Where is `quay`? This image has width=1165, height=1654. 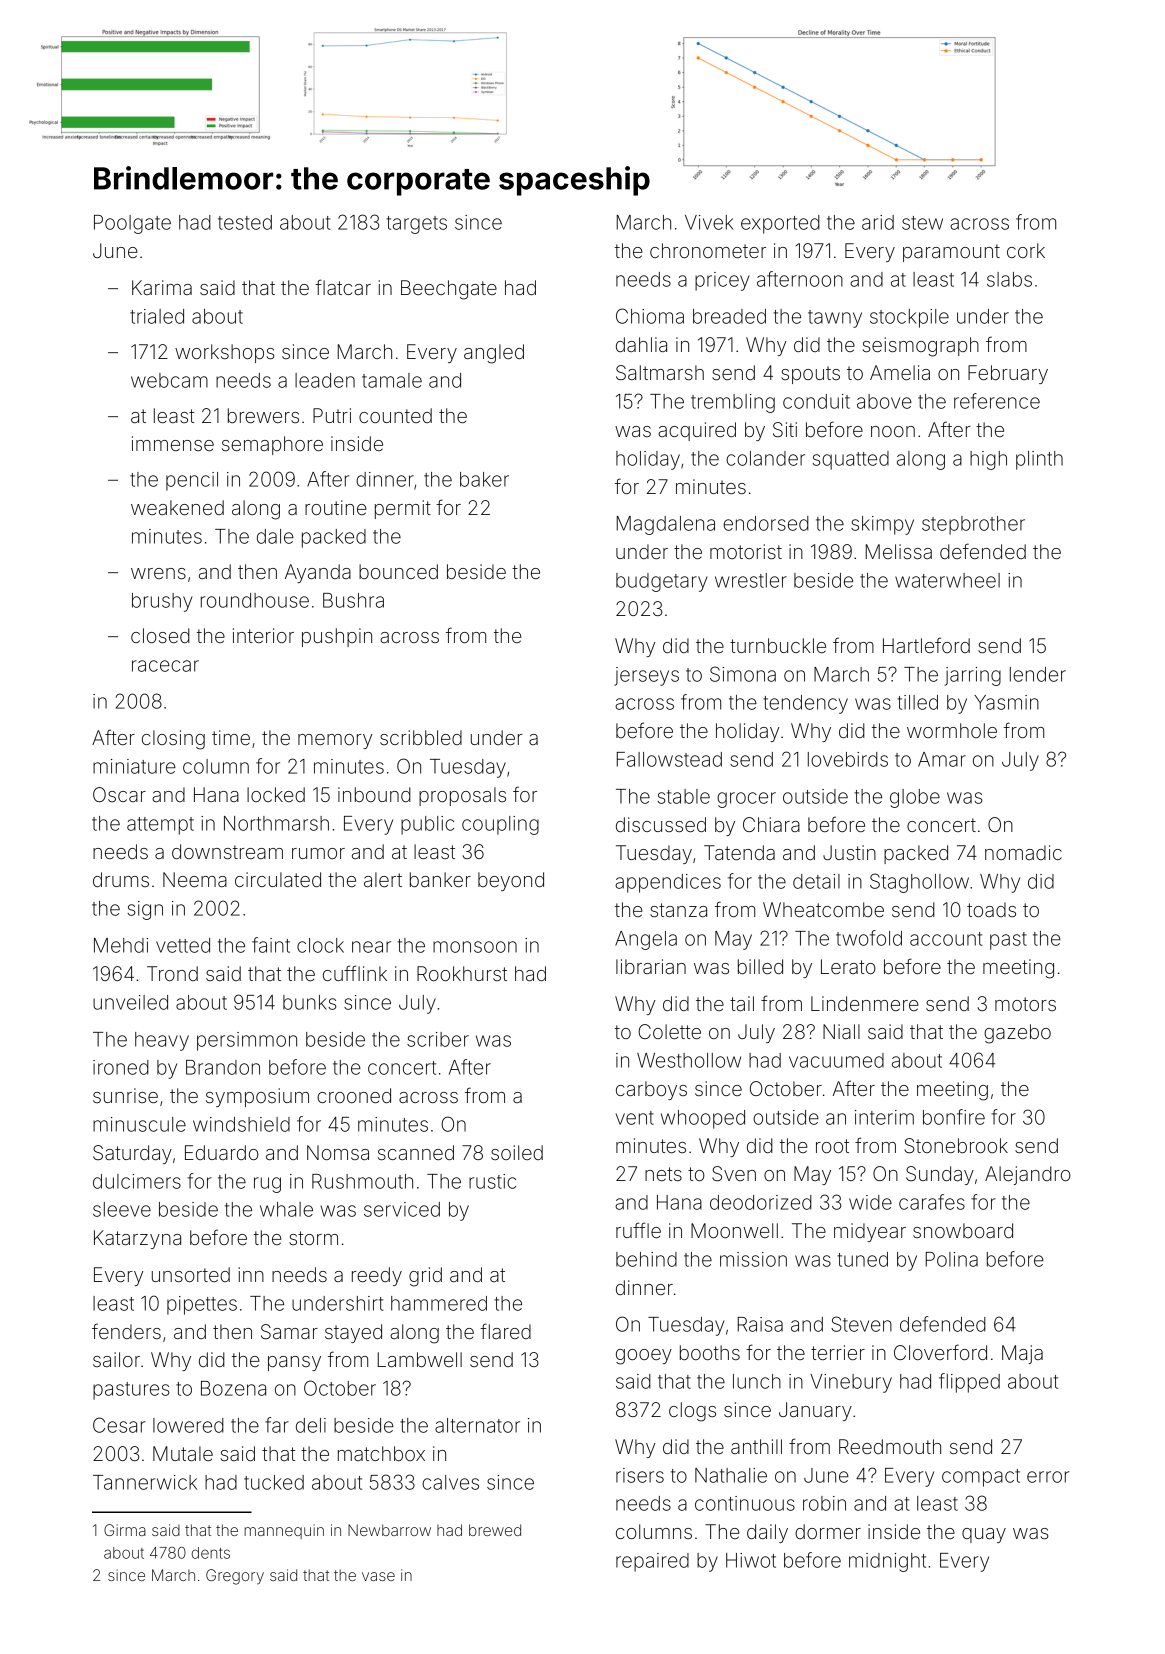 quay is located at coordinates (984, 1535).
